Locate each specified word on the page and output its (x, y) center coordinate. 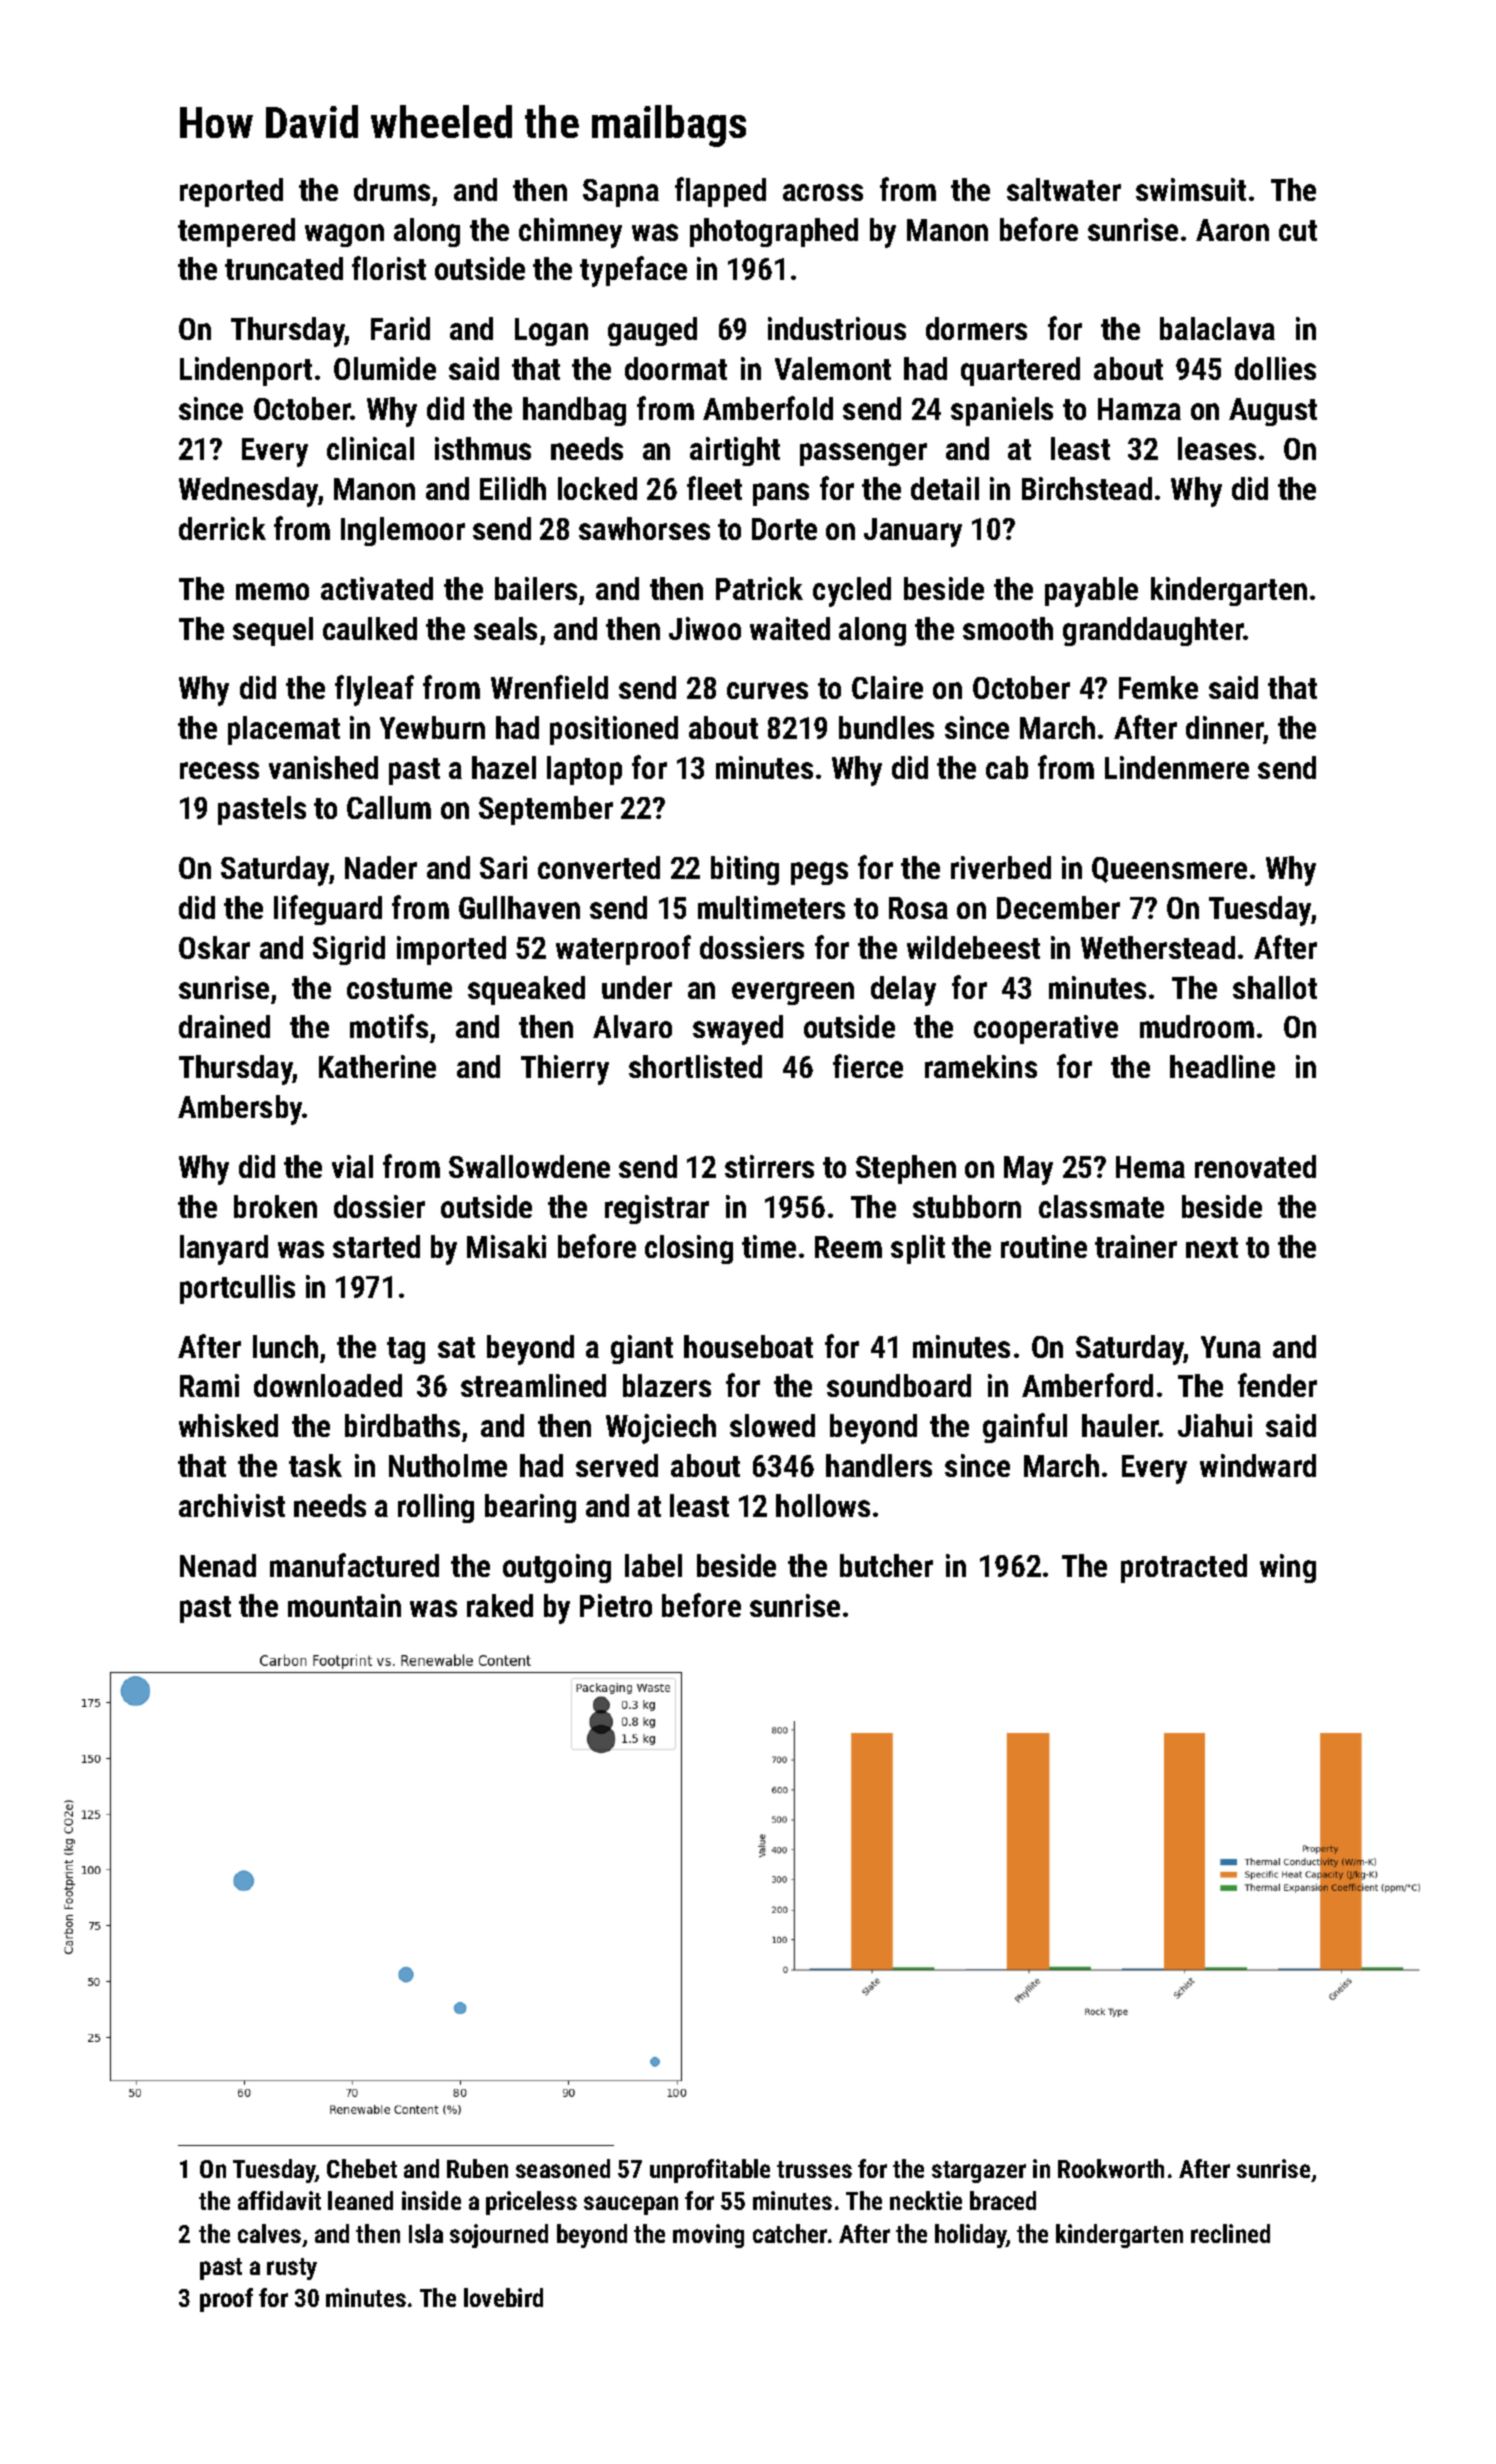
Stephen (906, 1169)
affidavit (279, 2200)
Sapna (621, 193)
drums (392, 189)
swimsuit (1191, 189)
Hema (1150, 1167)
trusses (814, 2169)
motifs (389, 1026)
